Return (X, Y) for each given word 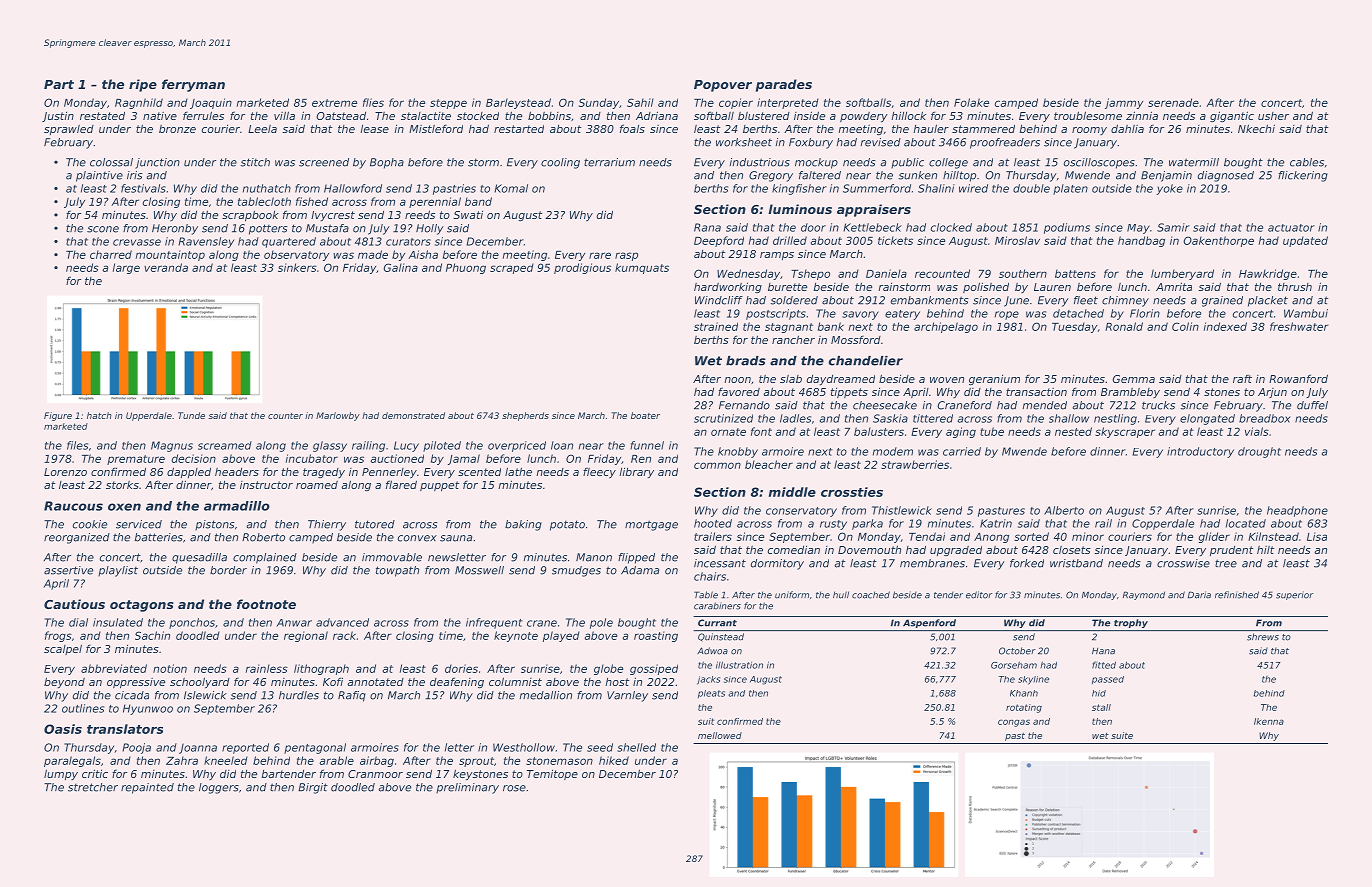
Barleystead (518, 103)
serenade (1173, 102)
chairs (710, 576)
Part (59, 84)
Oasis (63, 729)
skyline (1033, 680)
